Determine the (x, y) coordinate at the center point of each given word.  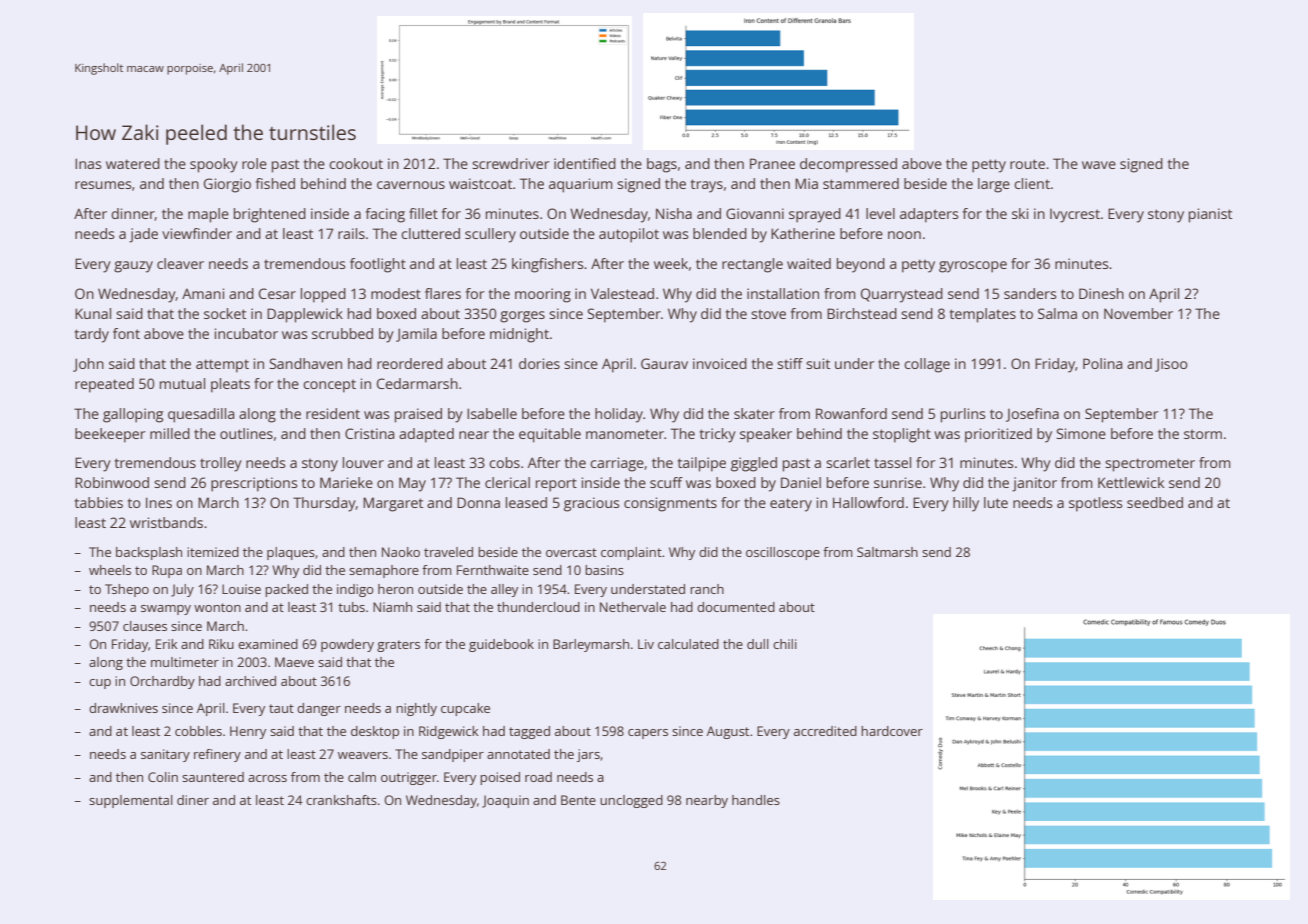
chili (785, 644)
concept (329, 386)
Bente (578, 800)
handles (756, 800)
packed (286, 590)
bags (662, 165)
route (1027, 164)
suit (818, 363)
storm (1203, 434)
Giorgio (227, 185)
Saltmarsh (887, 552)
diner (193, 800)
